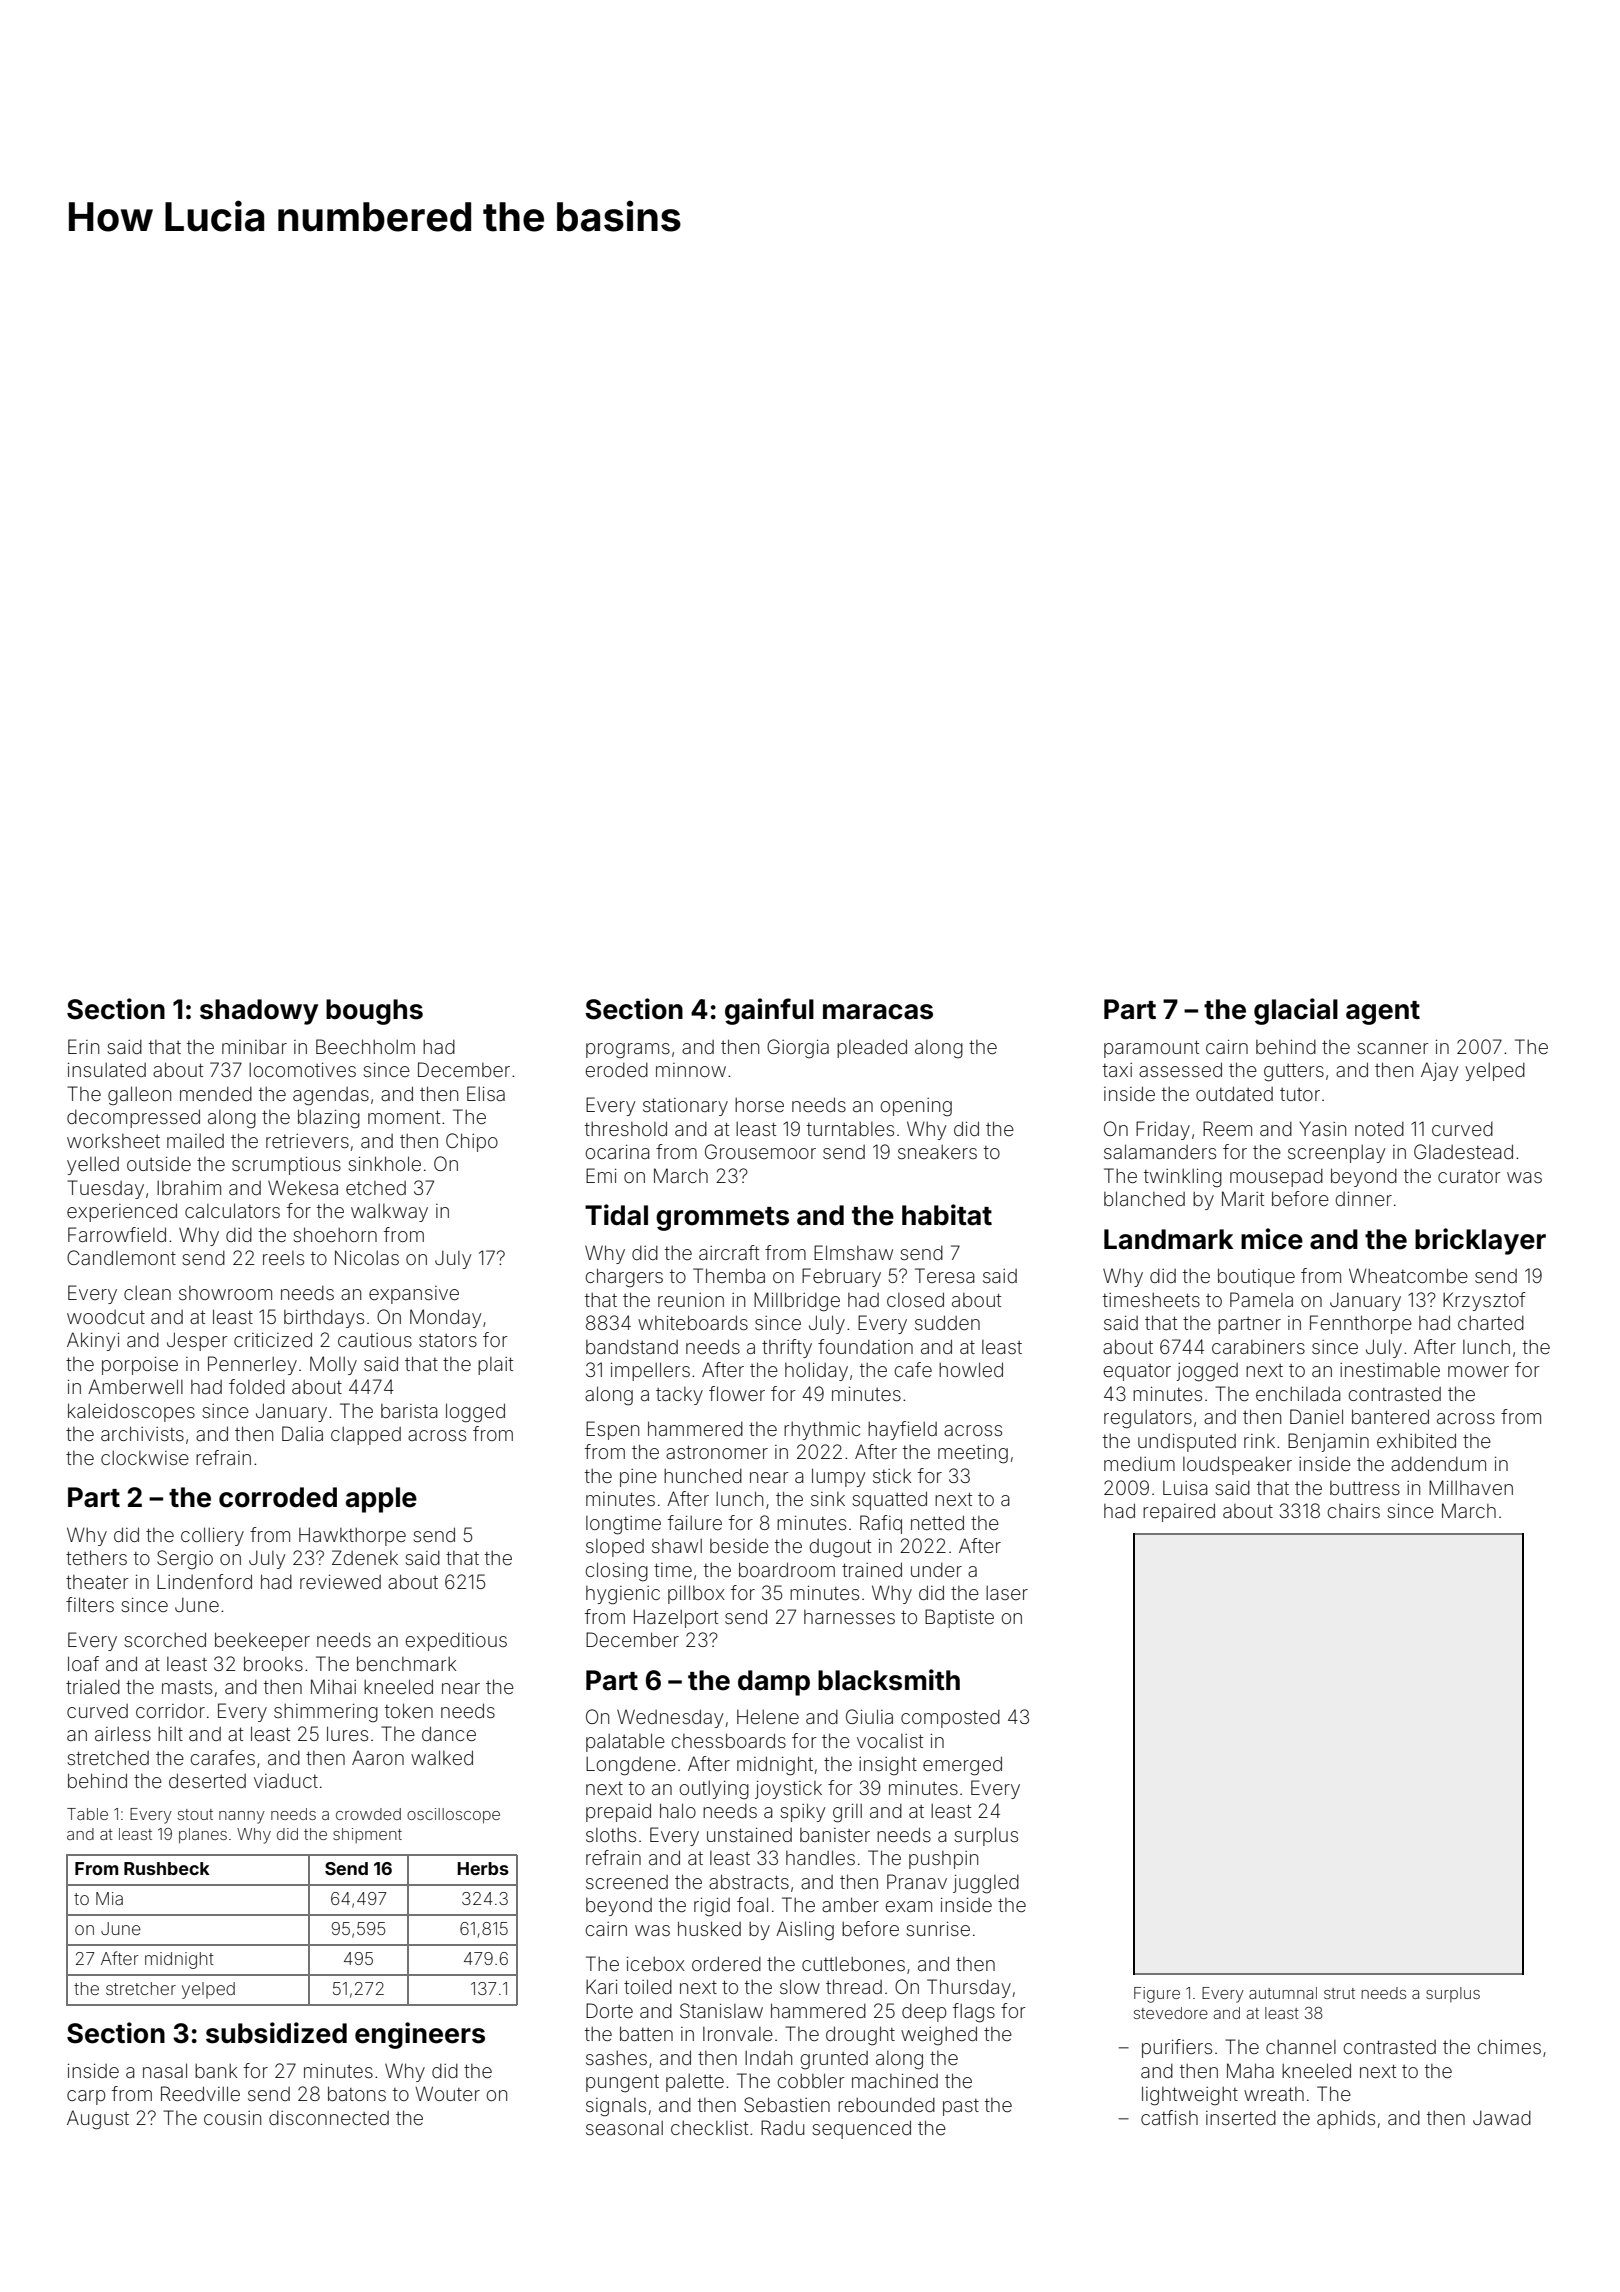  Describe the element at coordinates (329, 2118) in the screenshot. I see `disconnected` at that location.
